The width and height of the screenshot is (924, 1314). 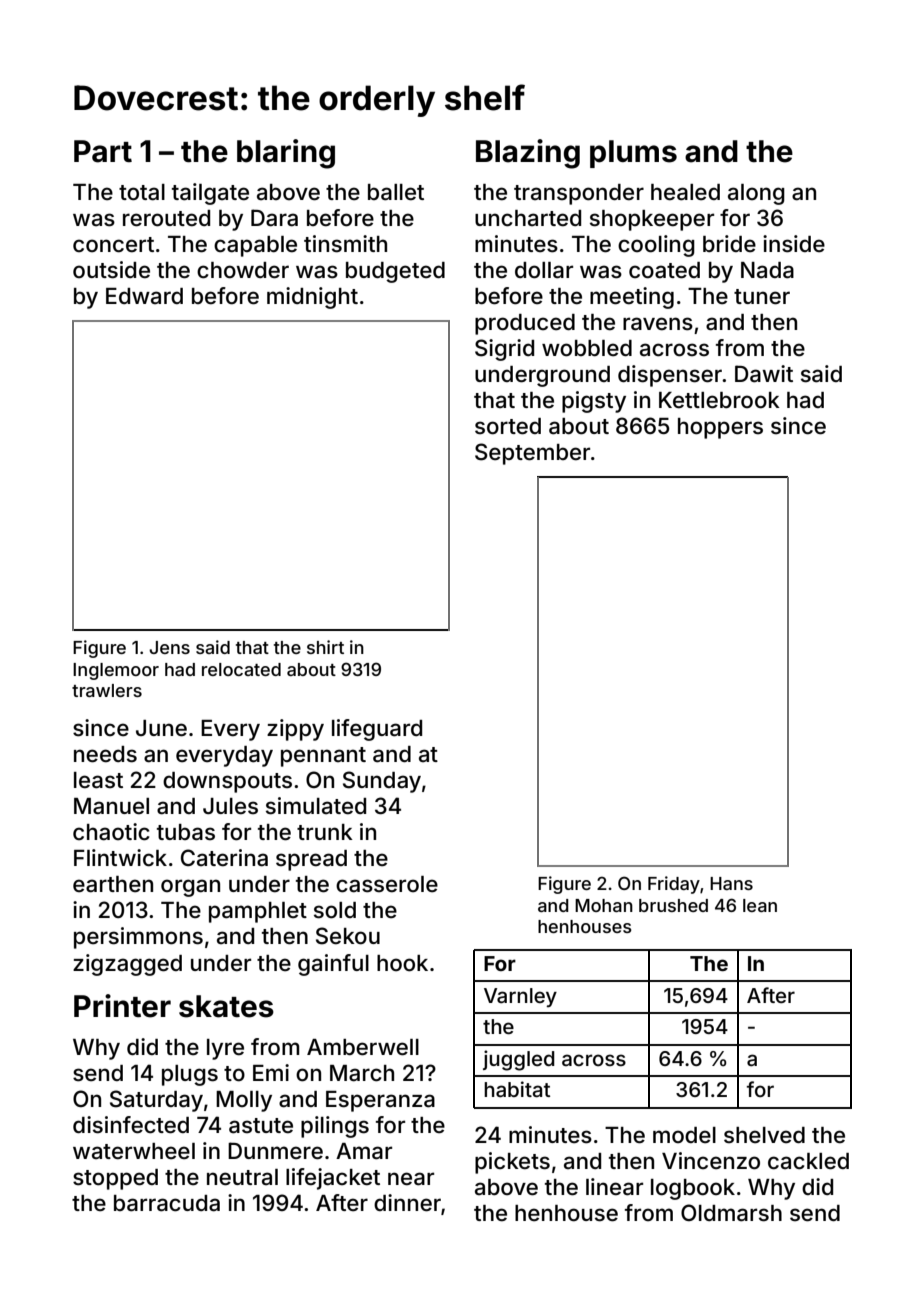 What do you see at coordinates (528, 154) in the screenshot?
I see `Blazing` at bounding box center [528, 154].
